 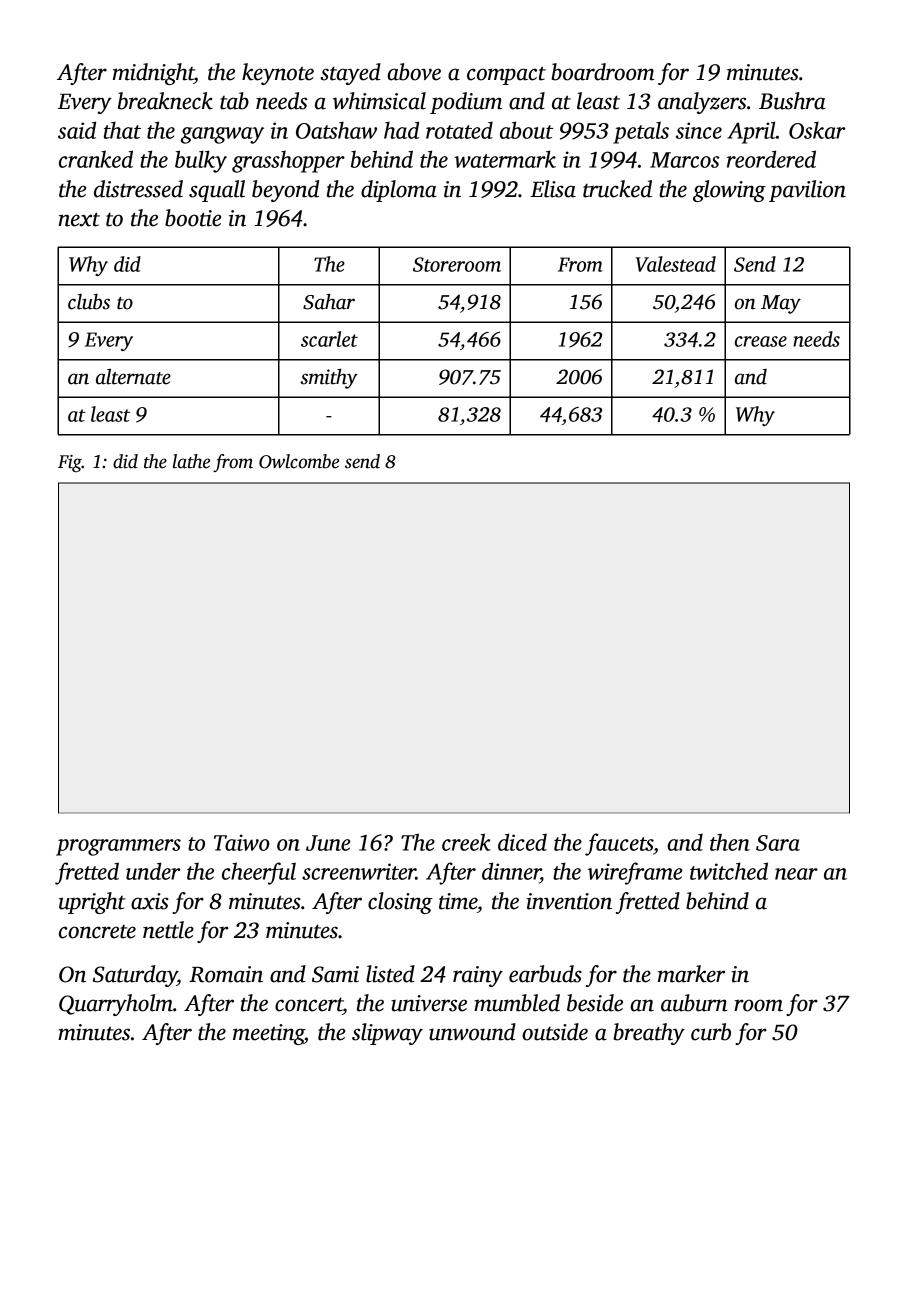 What do you see at coordinates (329, 378) in the screenshot?
I see `smithy` at bounding box center [329, 378].
